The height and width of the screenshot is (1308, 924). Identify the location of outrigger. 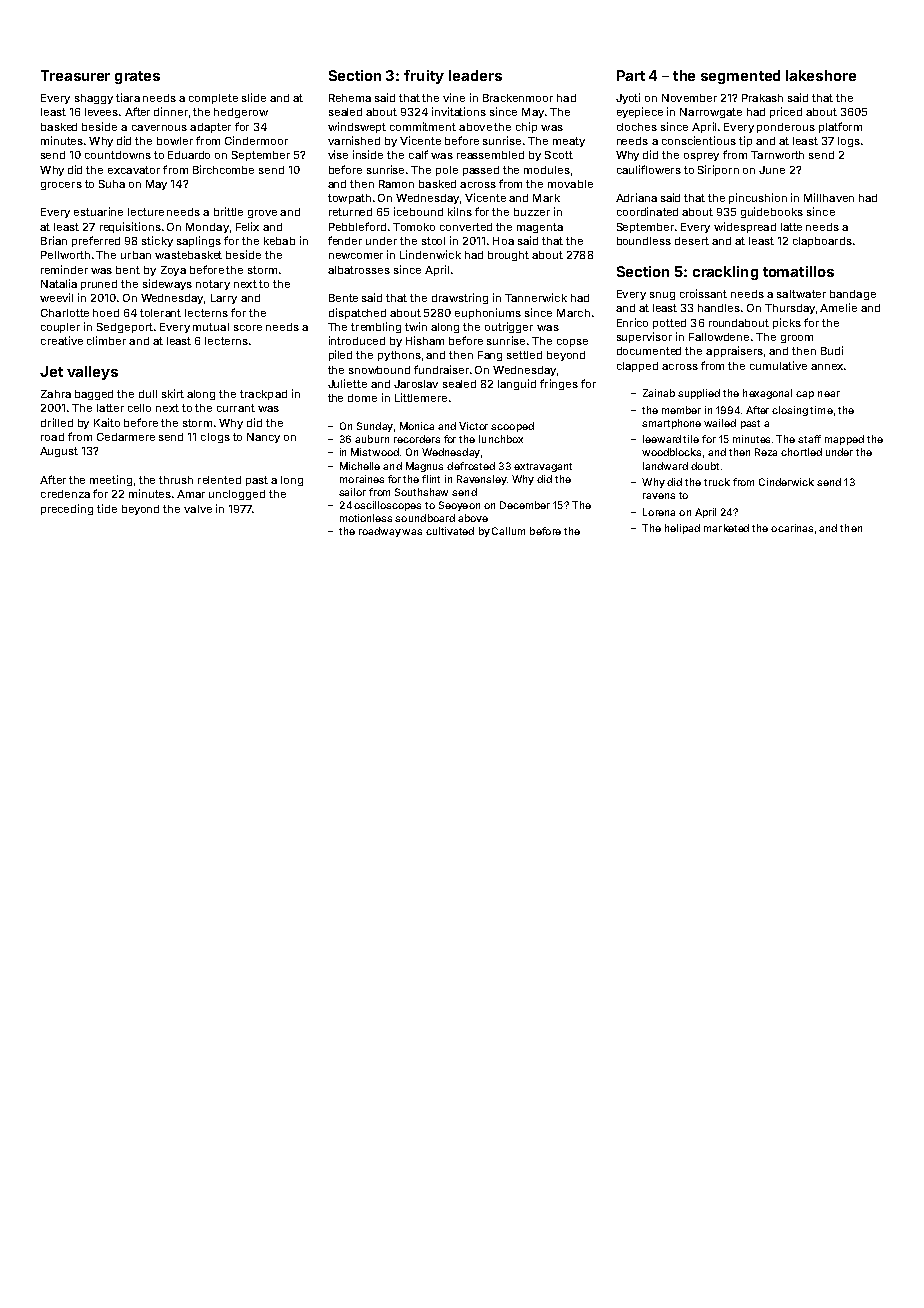
(509, 327).
